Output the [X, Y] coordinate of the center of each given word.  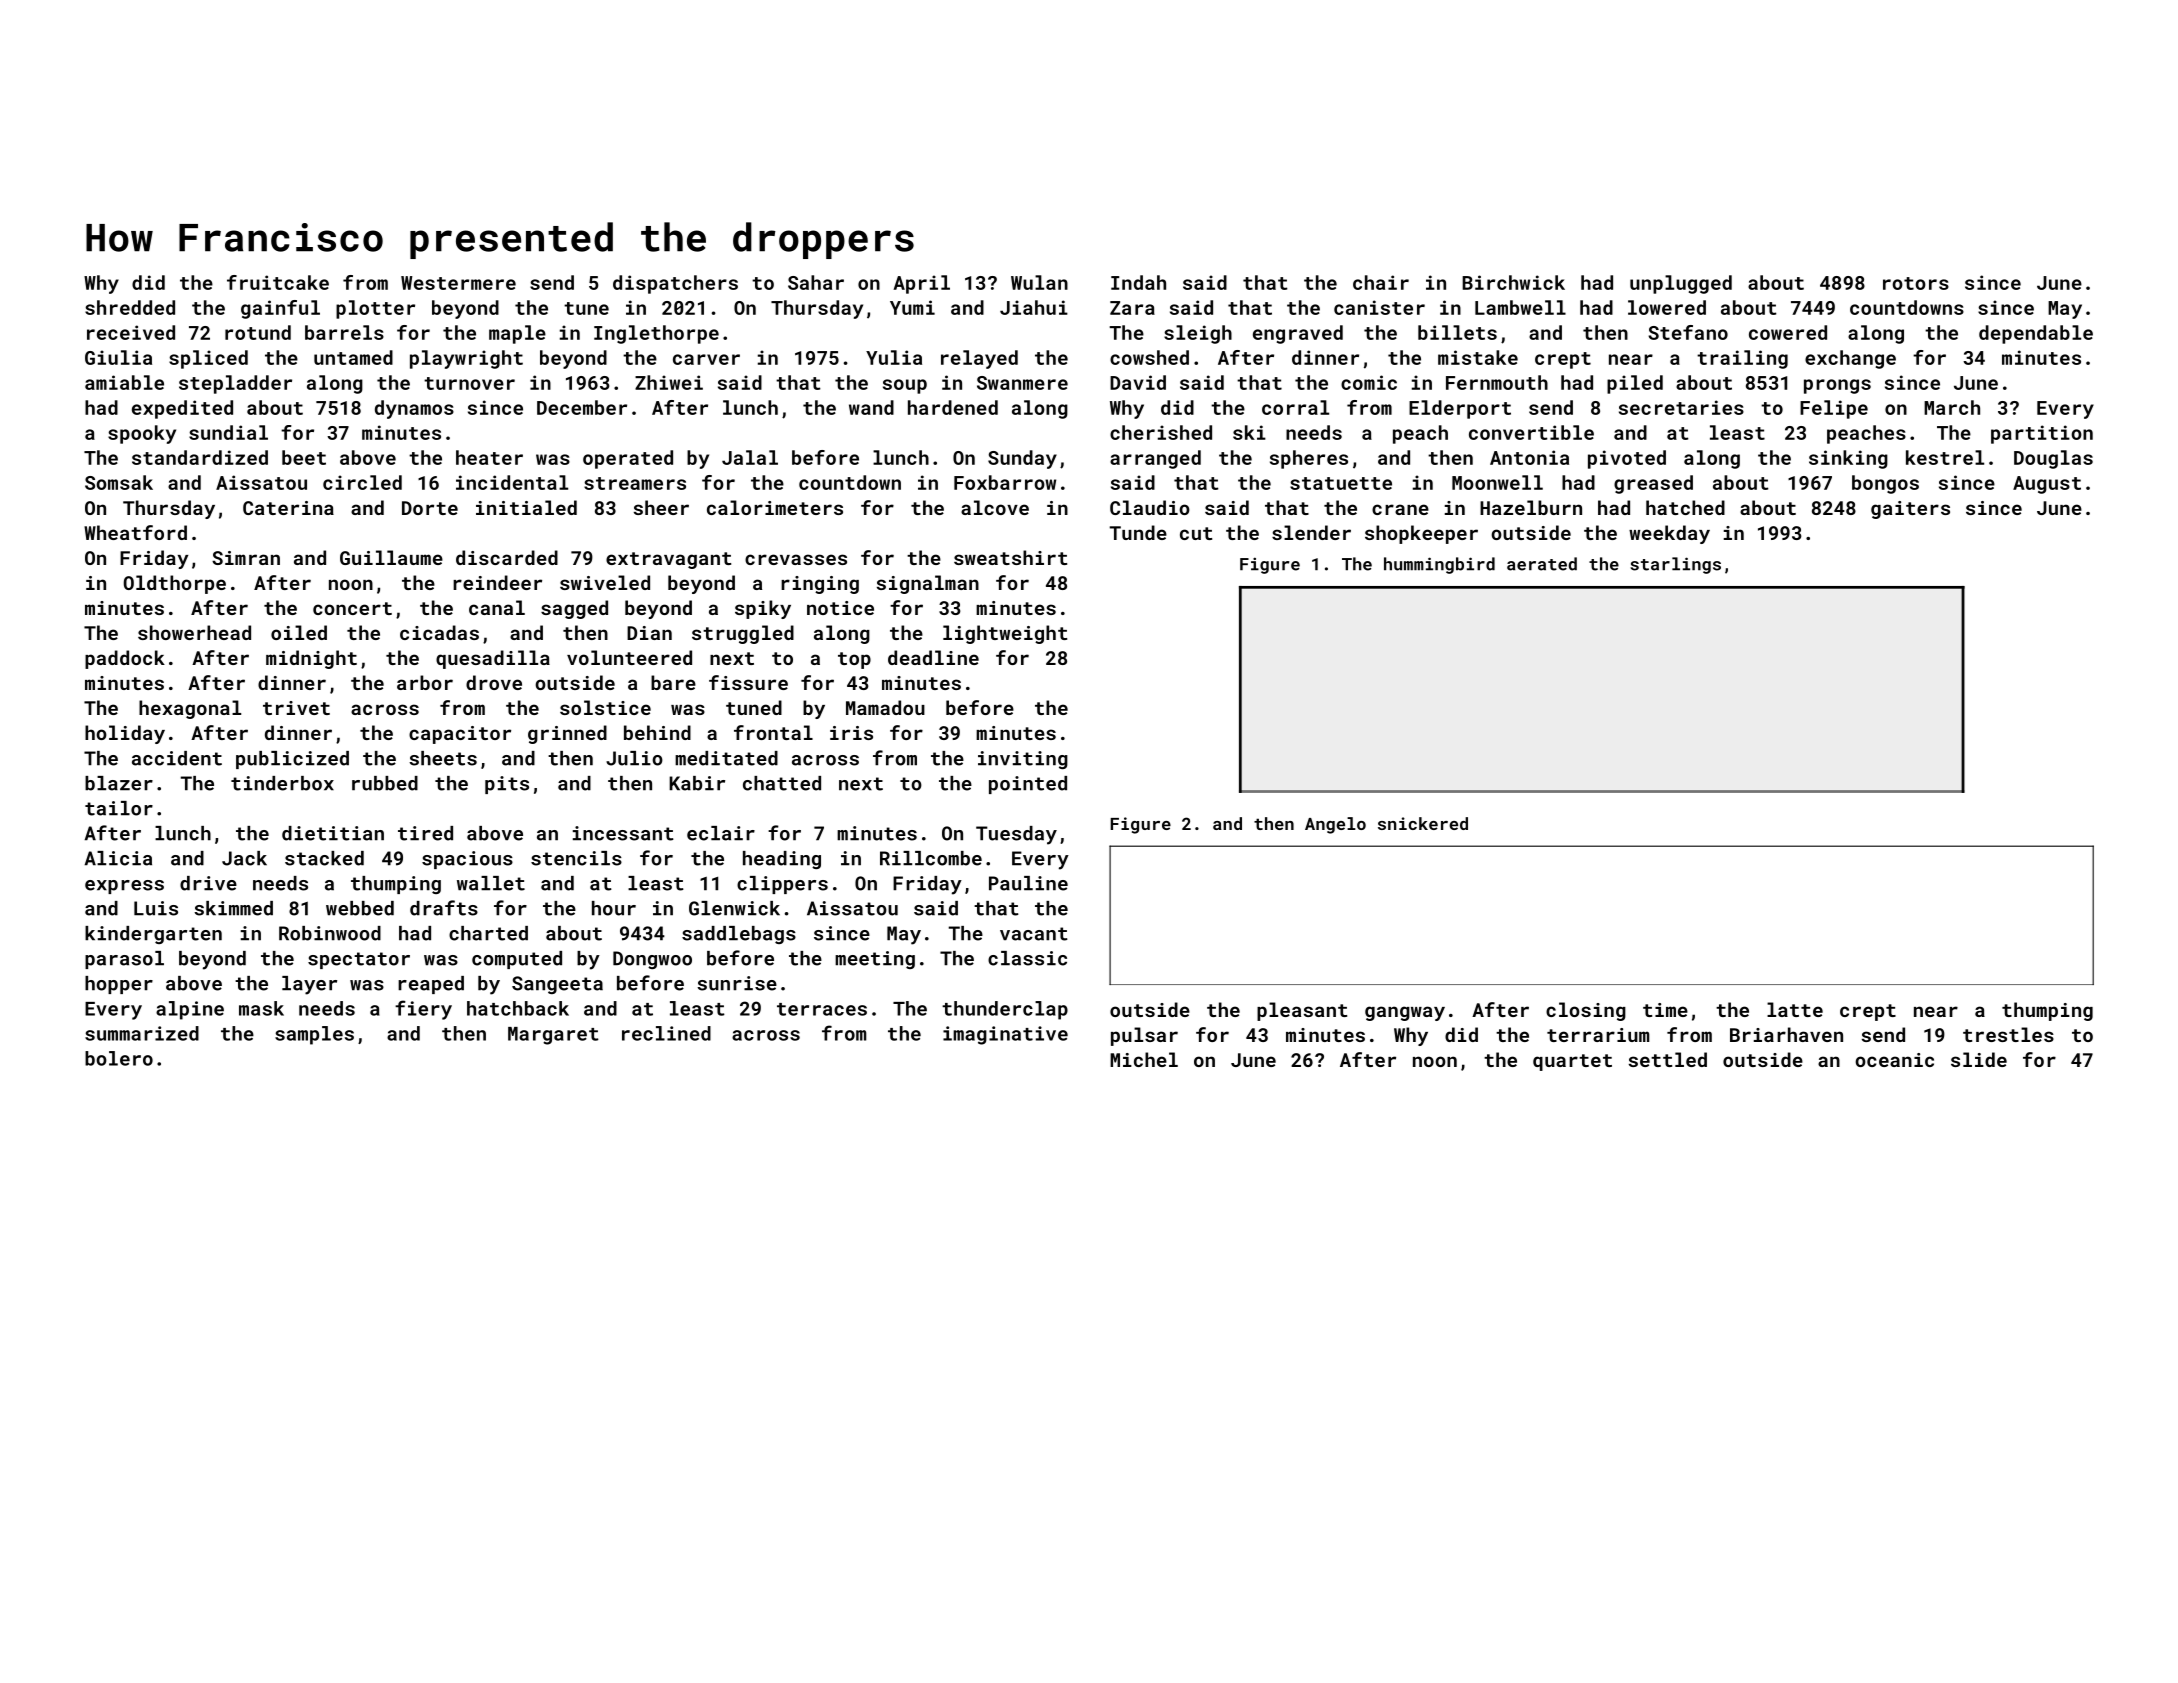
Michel [1144, 1059]
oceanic [1894, 1060]
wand [871, 407]
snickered [1423, 823]
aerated [1542, 564]
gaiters [1910, 510]
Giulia [118, 357]
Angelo [1335, 825]
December [582, 407]
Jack [244, 858]
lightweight [1005, 634]
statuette [1341, 483]
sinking [1848, 459]
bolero [119, 1058]
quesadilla [493, 659]
